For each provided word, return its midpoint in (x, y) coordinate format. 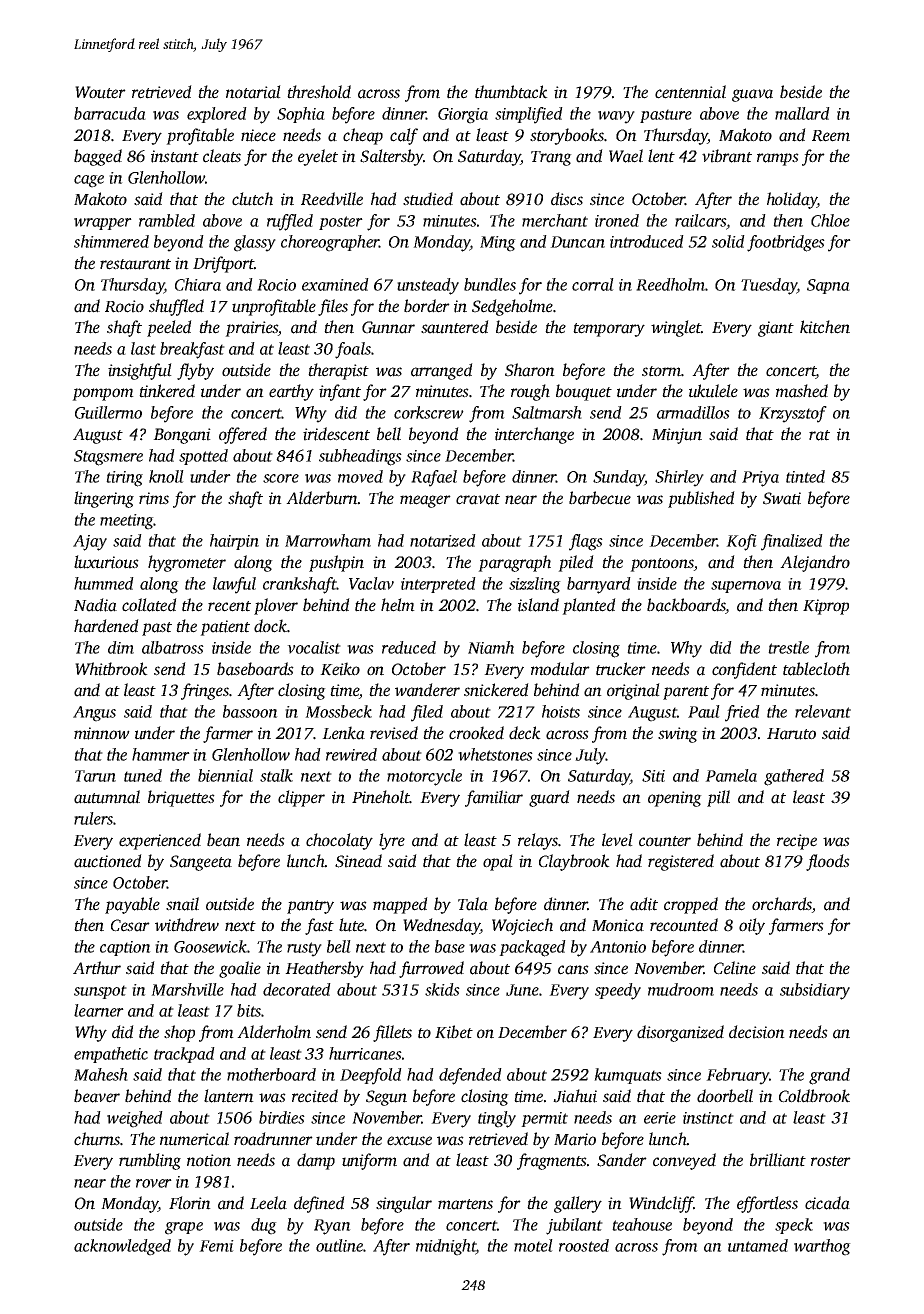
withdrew (187, 925)
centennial (690, 92)
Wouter (100, 92)
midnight (446, 1247)
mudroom (681, 989)
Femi (216, 1246)
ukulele (713, 391)
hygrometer (187, 563)
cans (573, 970)
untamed (758, 1245)
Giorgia (463, 116)
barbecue (600, 498)
